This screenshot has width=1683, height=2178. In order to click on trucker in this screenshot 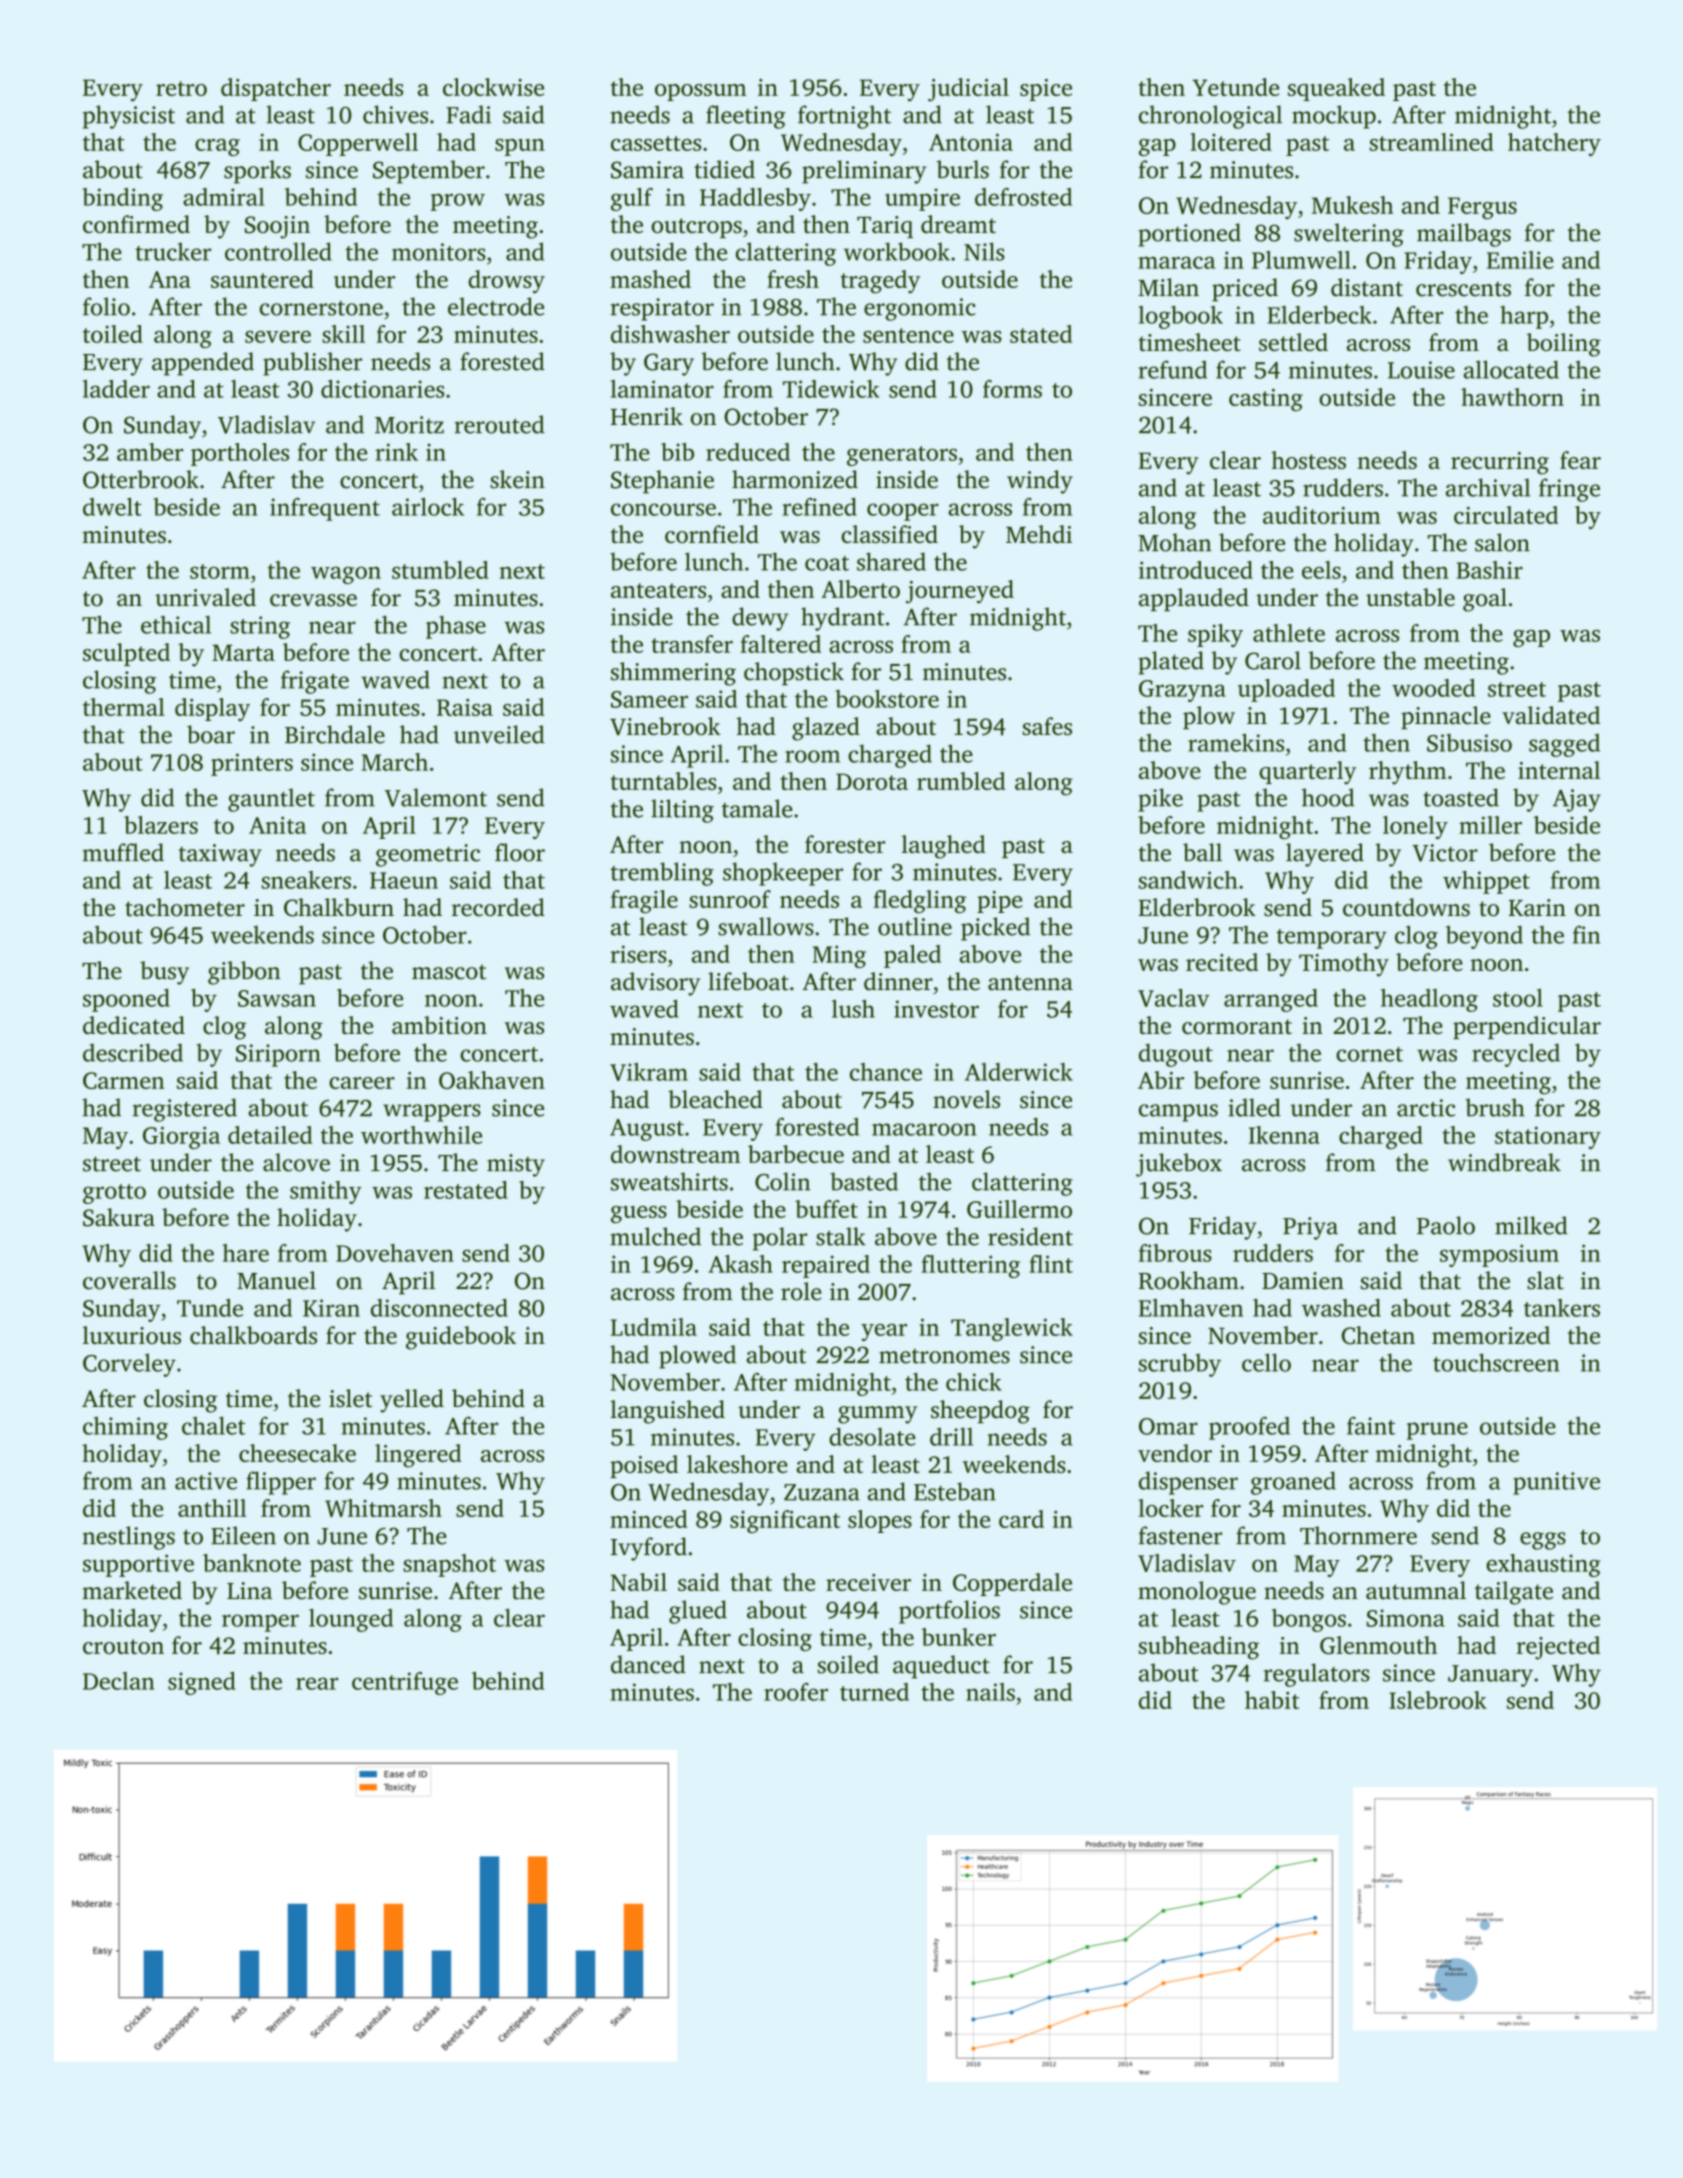, I will do `click(173, 251)`.
